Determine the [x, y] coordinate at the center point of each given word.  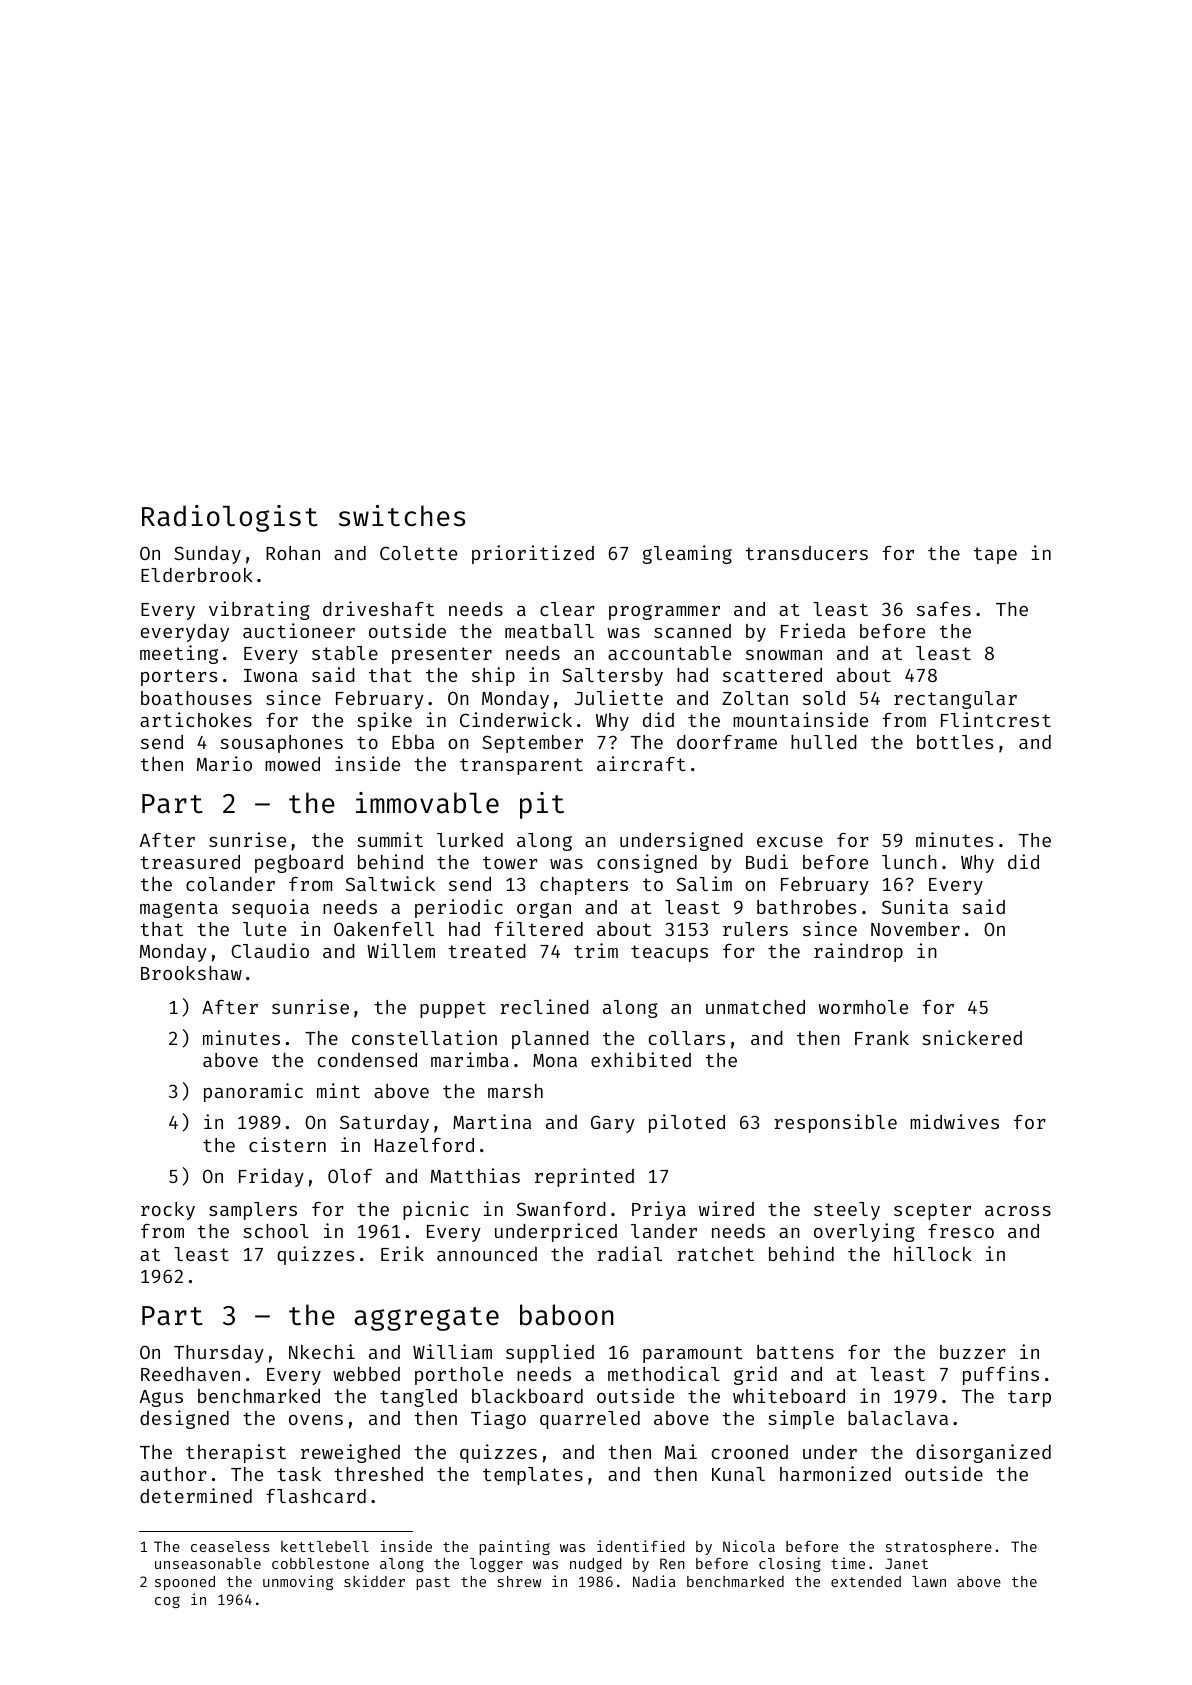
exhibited [641, 1059]
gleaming [687, 554]
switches [402, 516]
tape [995, 555]
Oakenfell [384, 929]
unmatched [755, 1007]
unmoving [298, 1582]
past [433, 1583]
